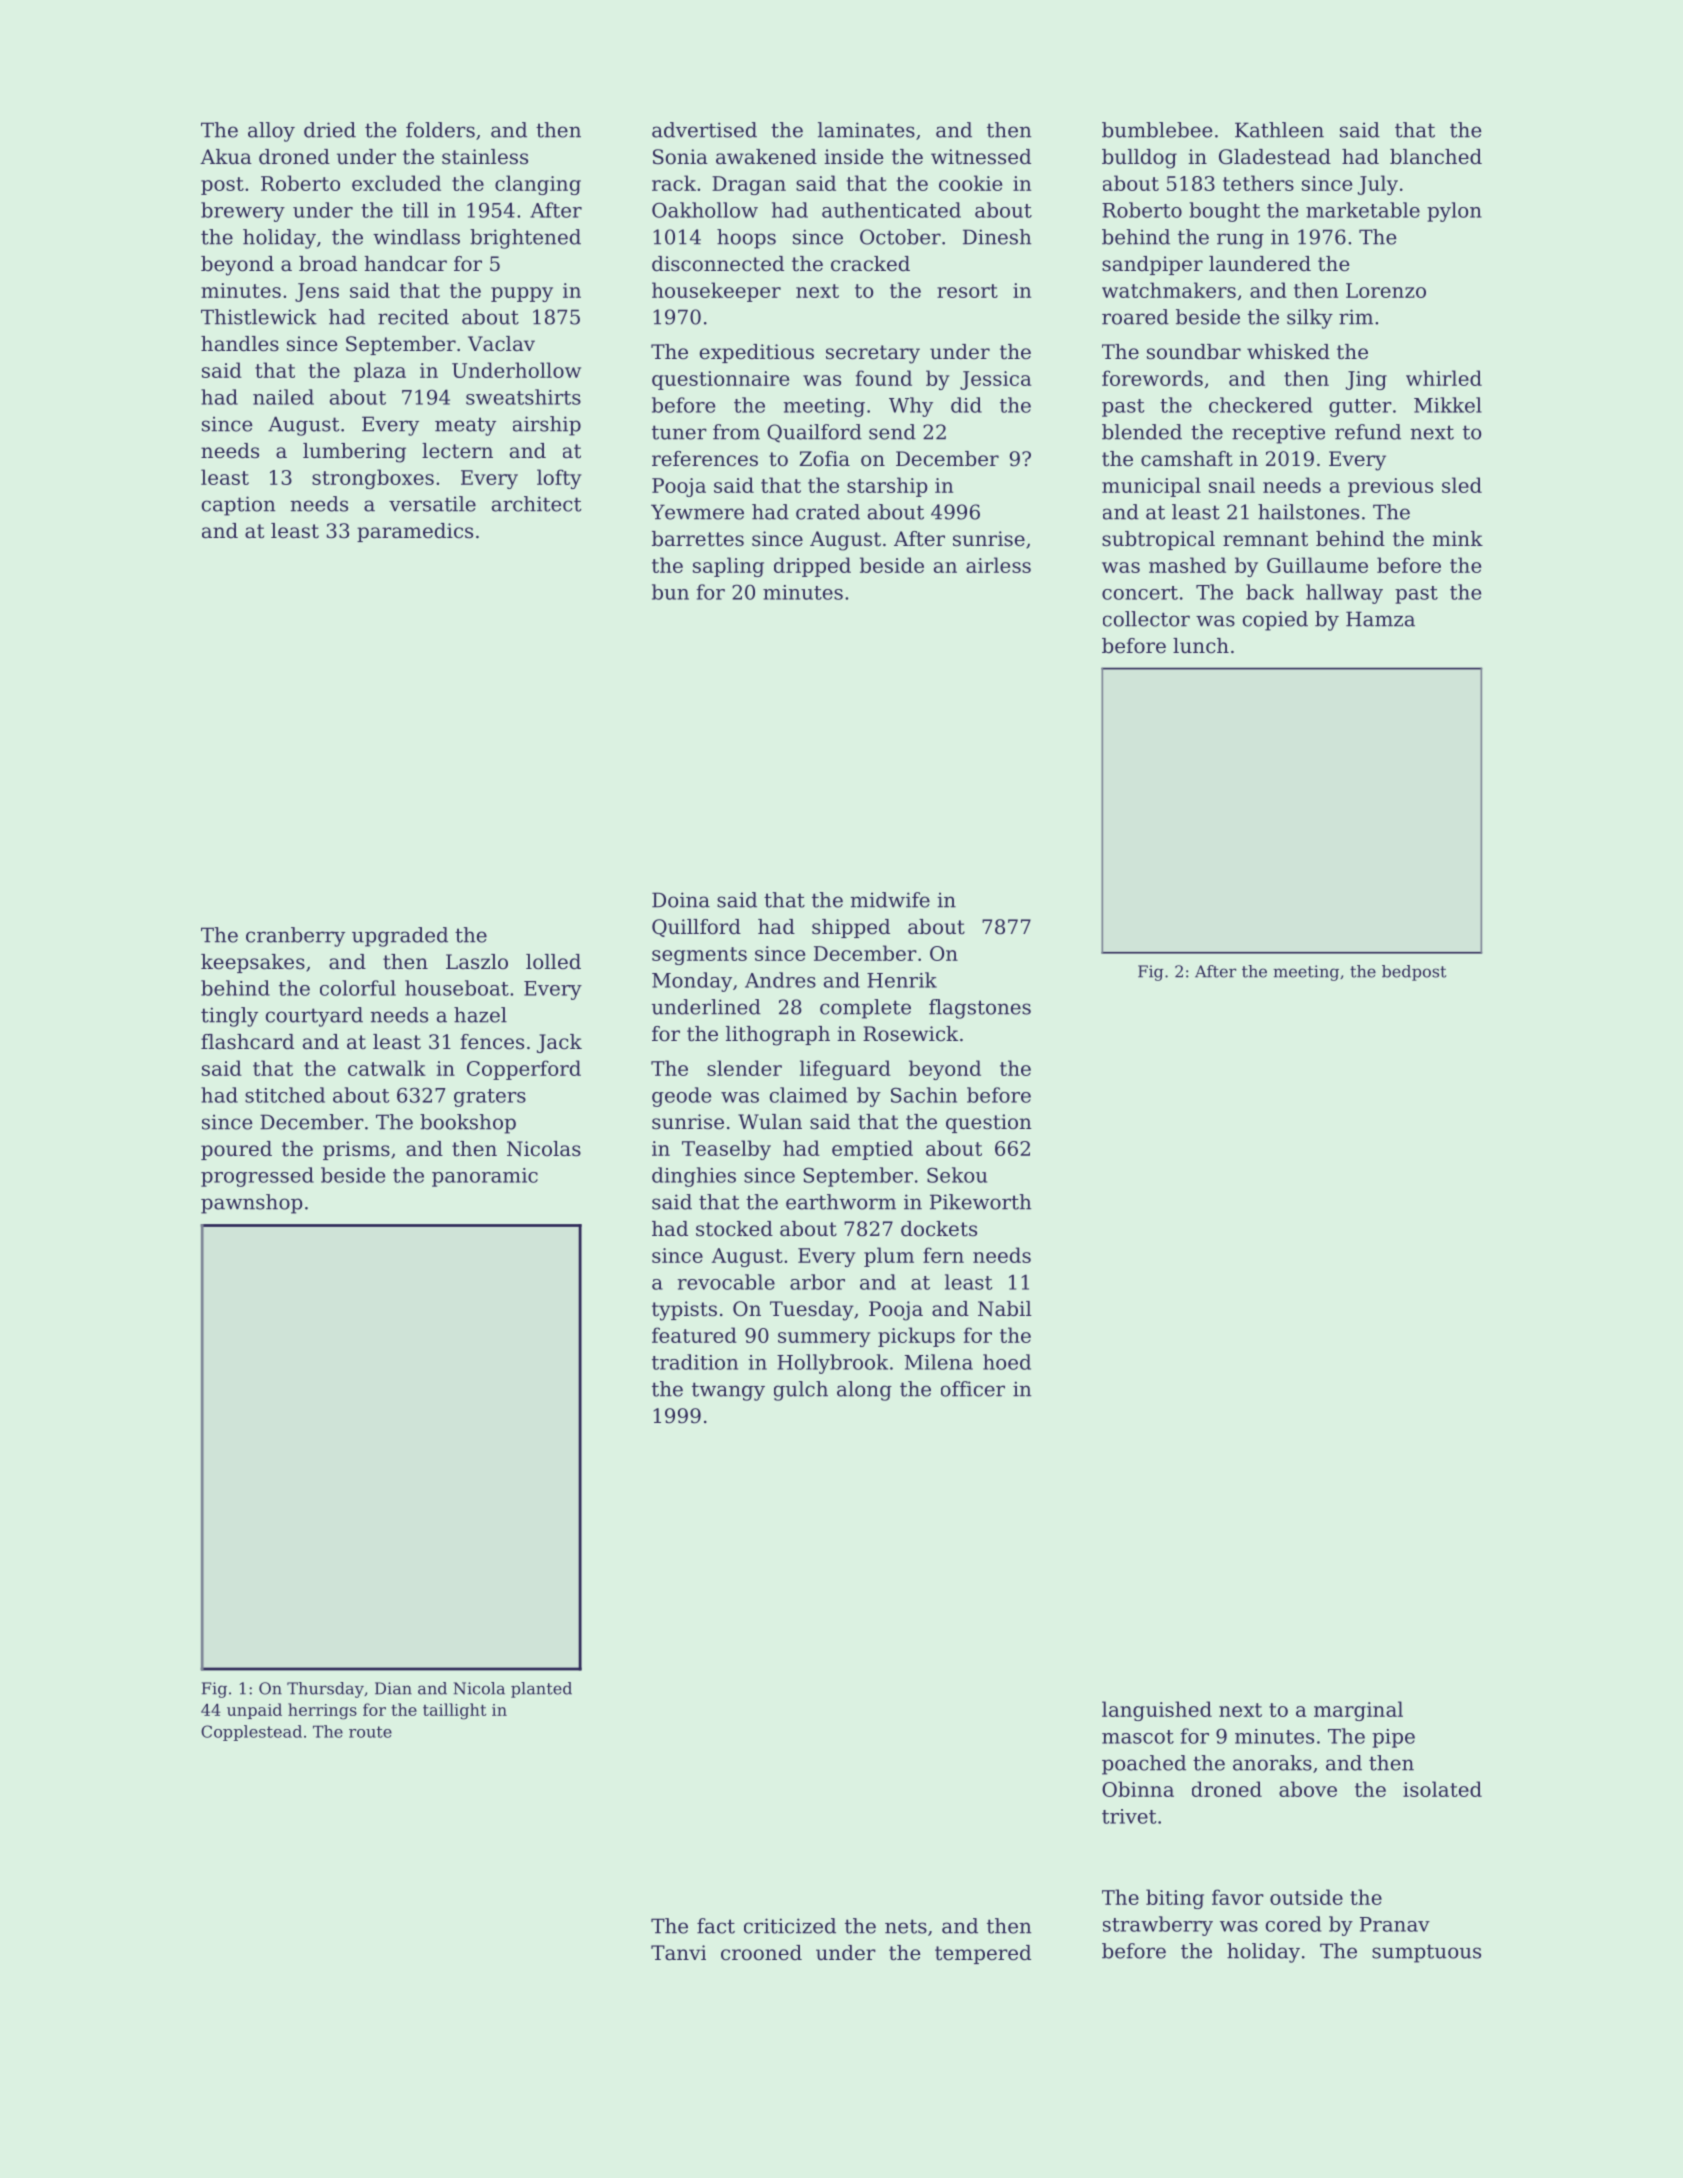 This screenshot has width=1683, height=2178. Describe the element at coordinates (1279, 130) in the screenshot. I see `Kathleen` at that location.
